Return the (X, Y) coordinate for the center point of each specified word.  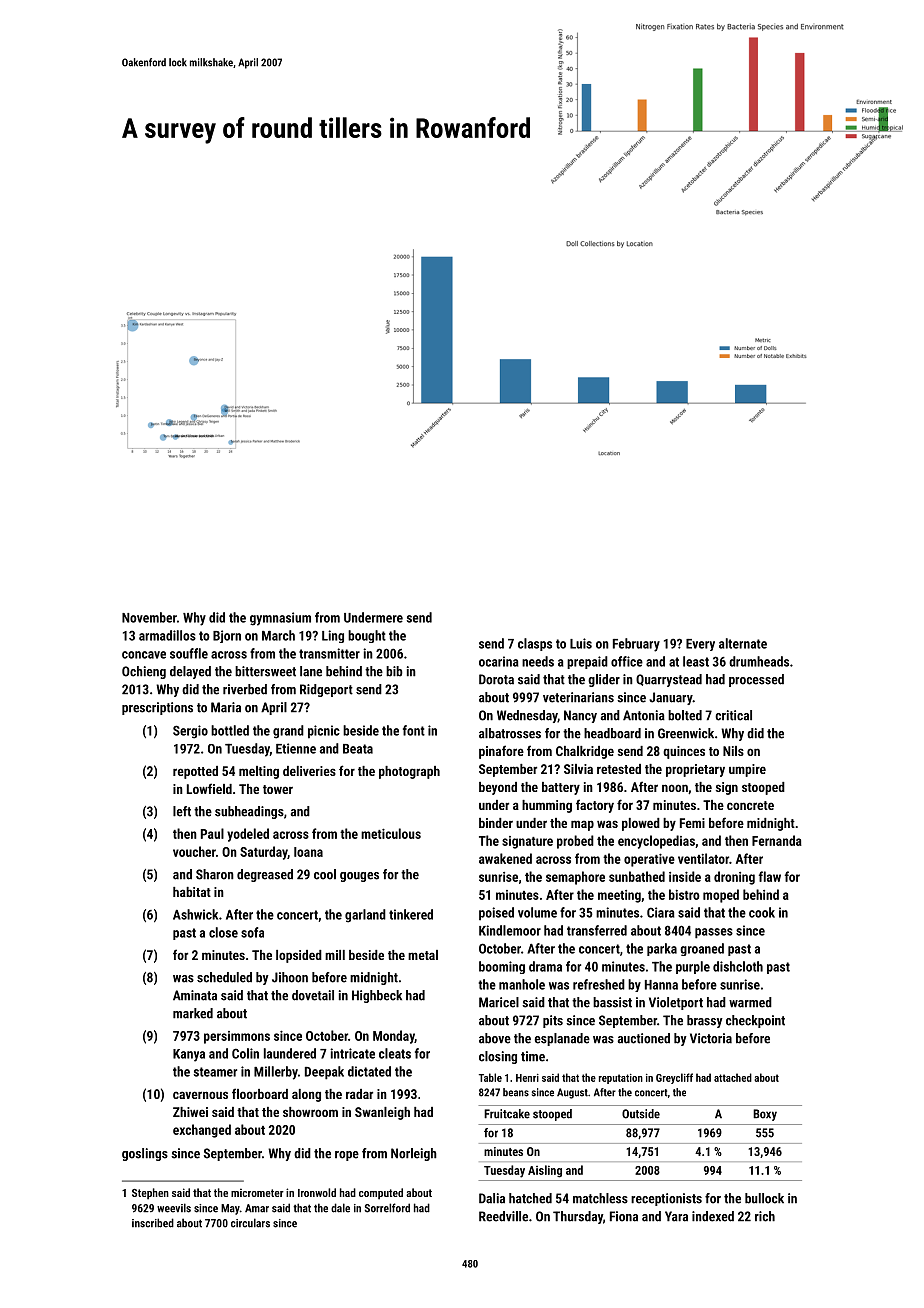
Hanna (661, 985)
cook (762, 912)
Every (700, 645)
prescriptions (157, 708)
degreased (265, 875)
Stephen (150, 1194)
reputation (621, 1079)
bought (367, 636)
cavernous (200, 1095)
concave (144, 655)
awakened (505, 858)
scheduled (224, 977)
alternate (743, 643)
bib (394, 671)
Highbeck (377, 996)
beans (516, 1092)
